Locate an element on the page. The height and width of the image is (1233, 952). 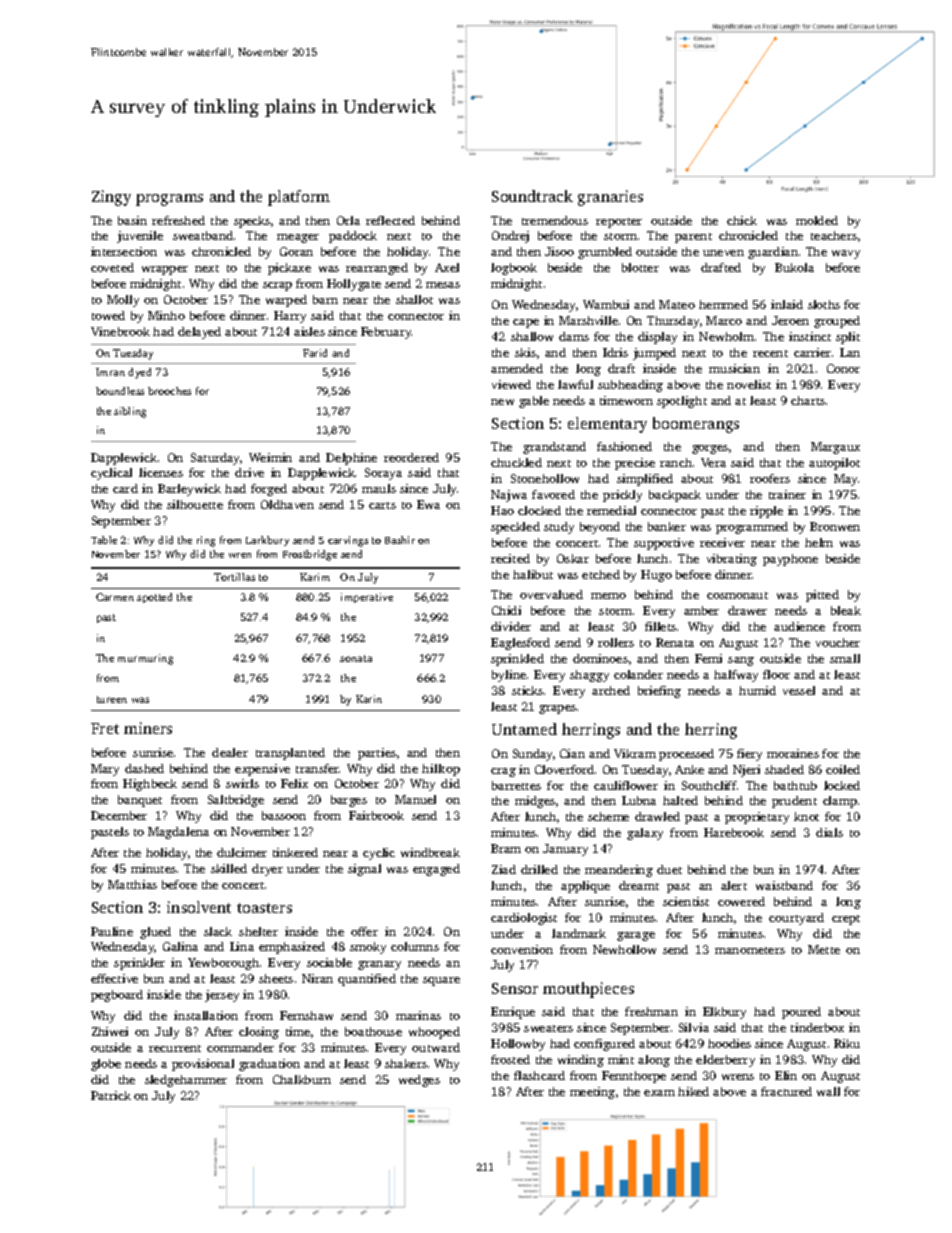
Soundtrack is located at coordinates (532, 196).
